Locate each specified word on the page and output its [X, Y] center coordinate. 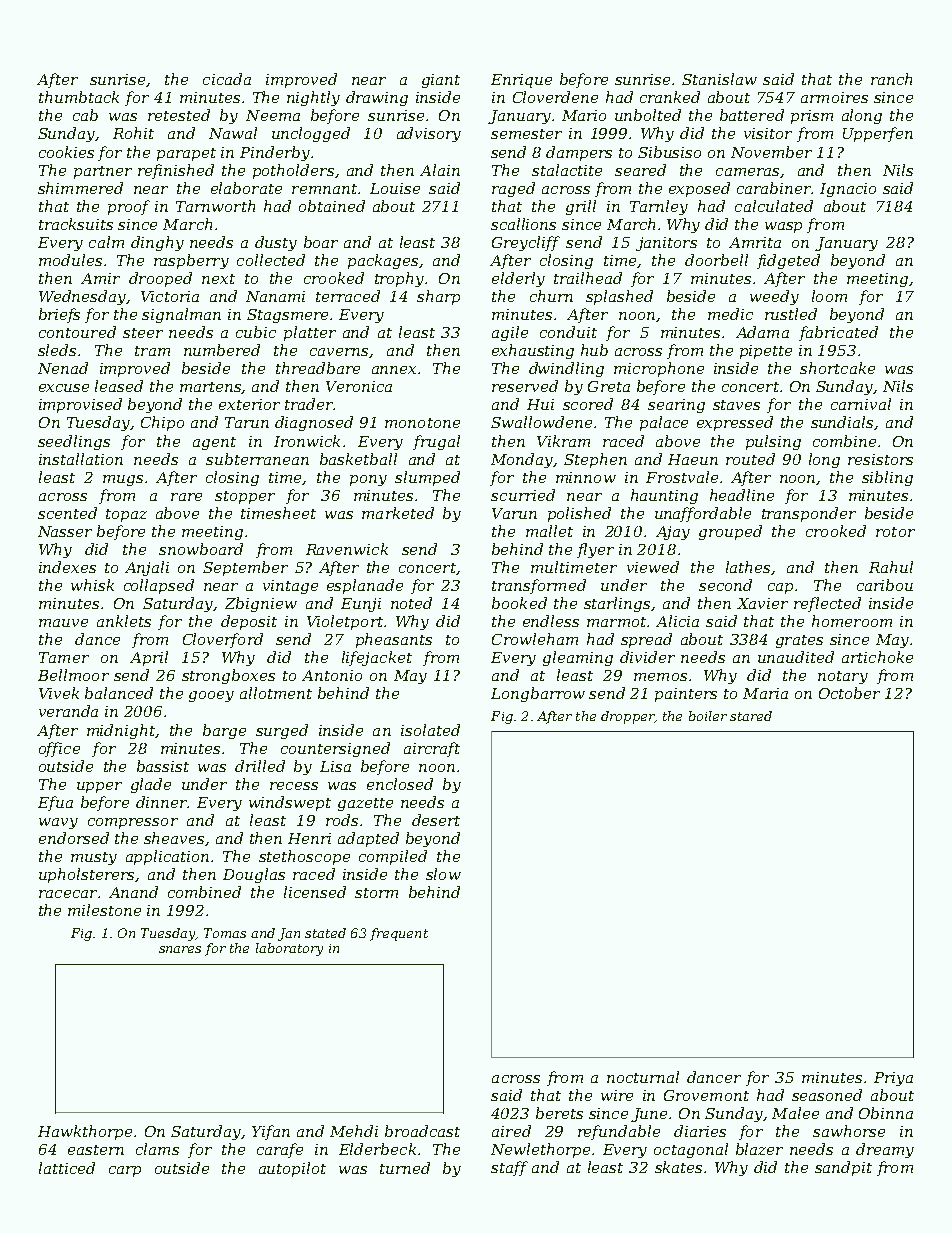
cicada [227, 79]
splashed [619, 297]
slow [443, 874]
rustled [791, 314]
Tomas [225, 933]
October [849, 693]
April [149, 658]
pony [368, 480]
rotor [895, 532]
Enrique [521, 81]
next [218, 279]
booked [519, 603]
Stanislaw [719, 79]
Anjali [147, 568]
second [725, 585]
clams [157, 1149]
